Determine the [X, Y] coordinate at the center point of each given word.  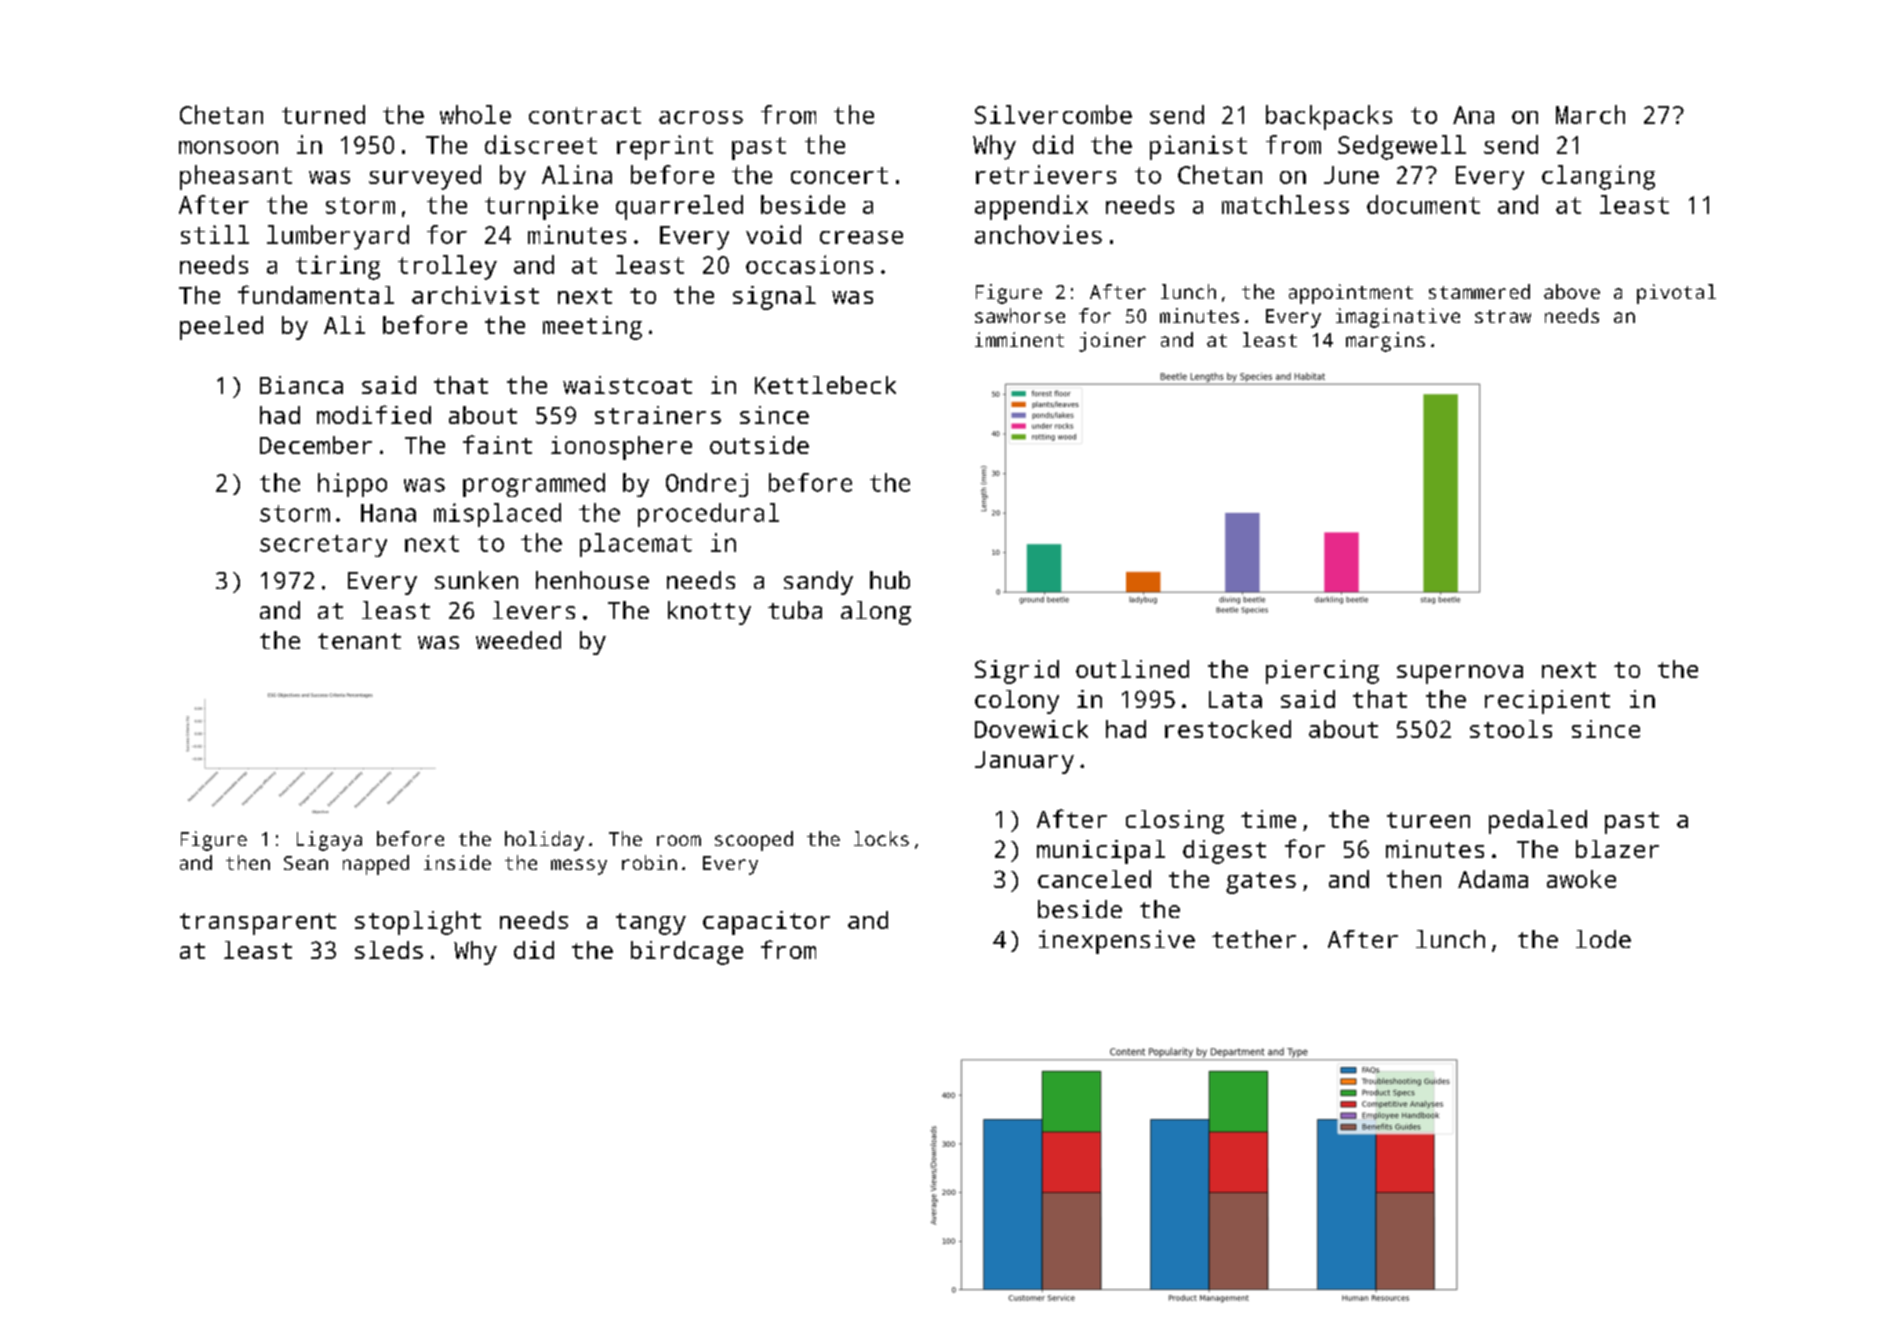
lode [1603, 939]
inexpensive [1117, 942]
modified [374, 414]
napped [376, 865]
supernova [1460, 674]
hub [890, 580]
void [773, 234]
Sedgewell [1402, 147]
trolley [447, 267]
